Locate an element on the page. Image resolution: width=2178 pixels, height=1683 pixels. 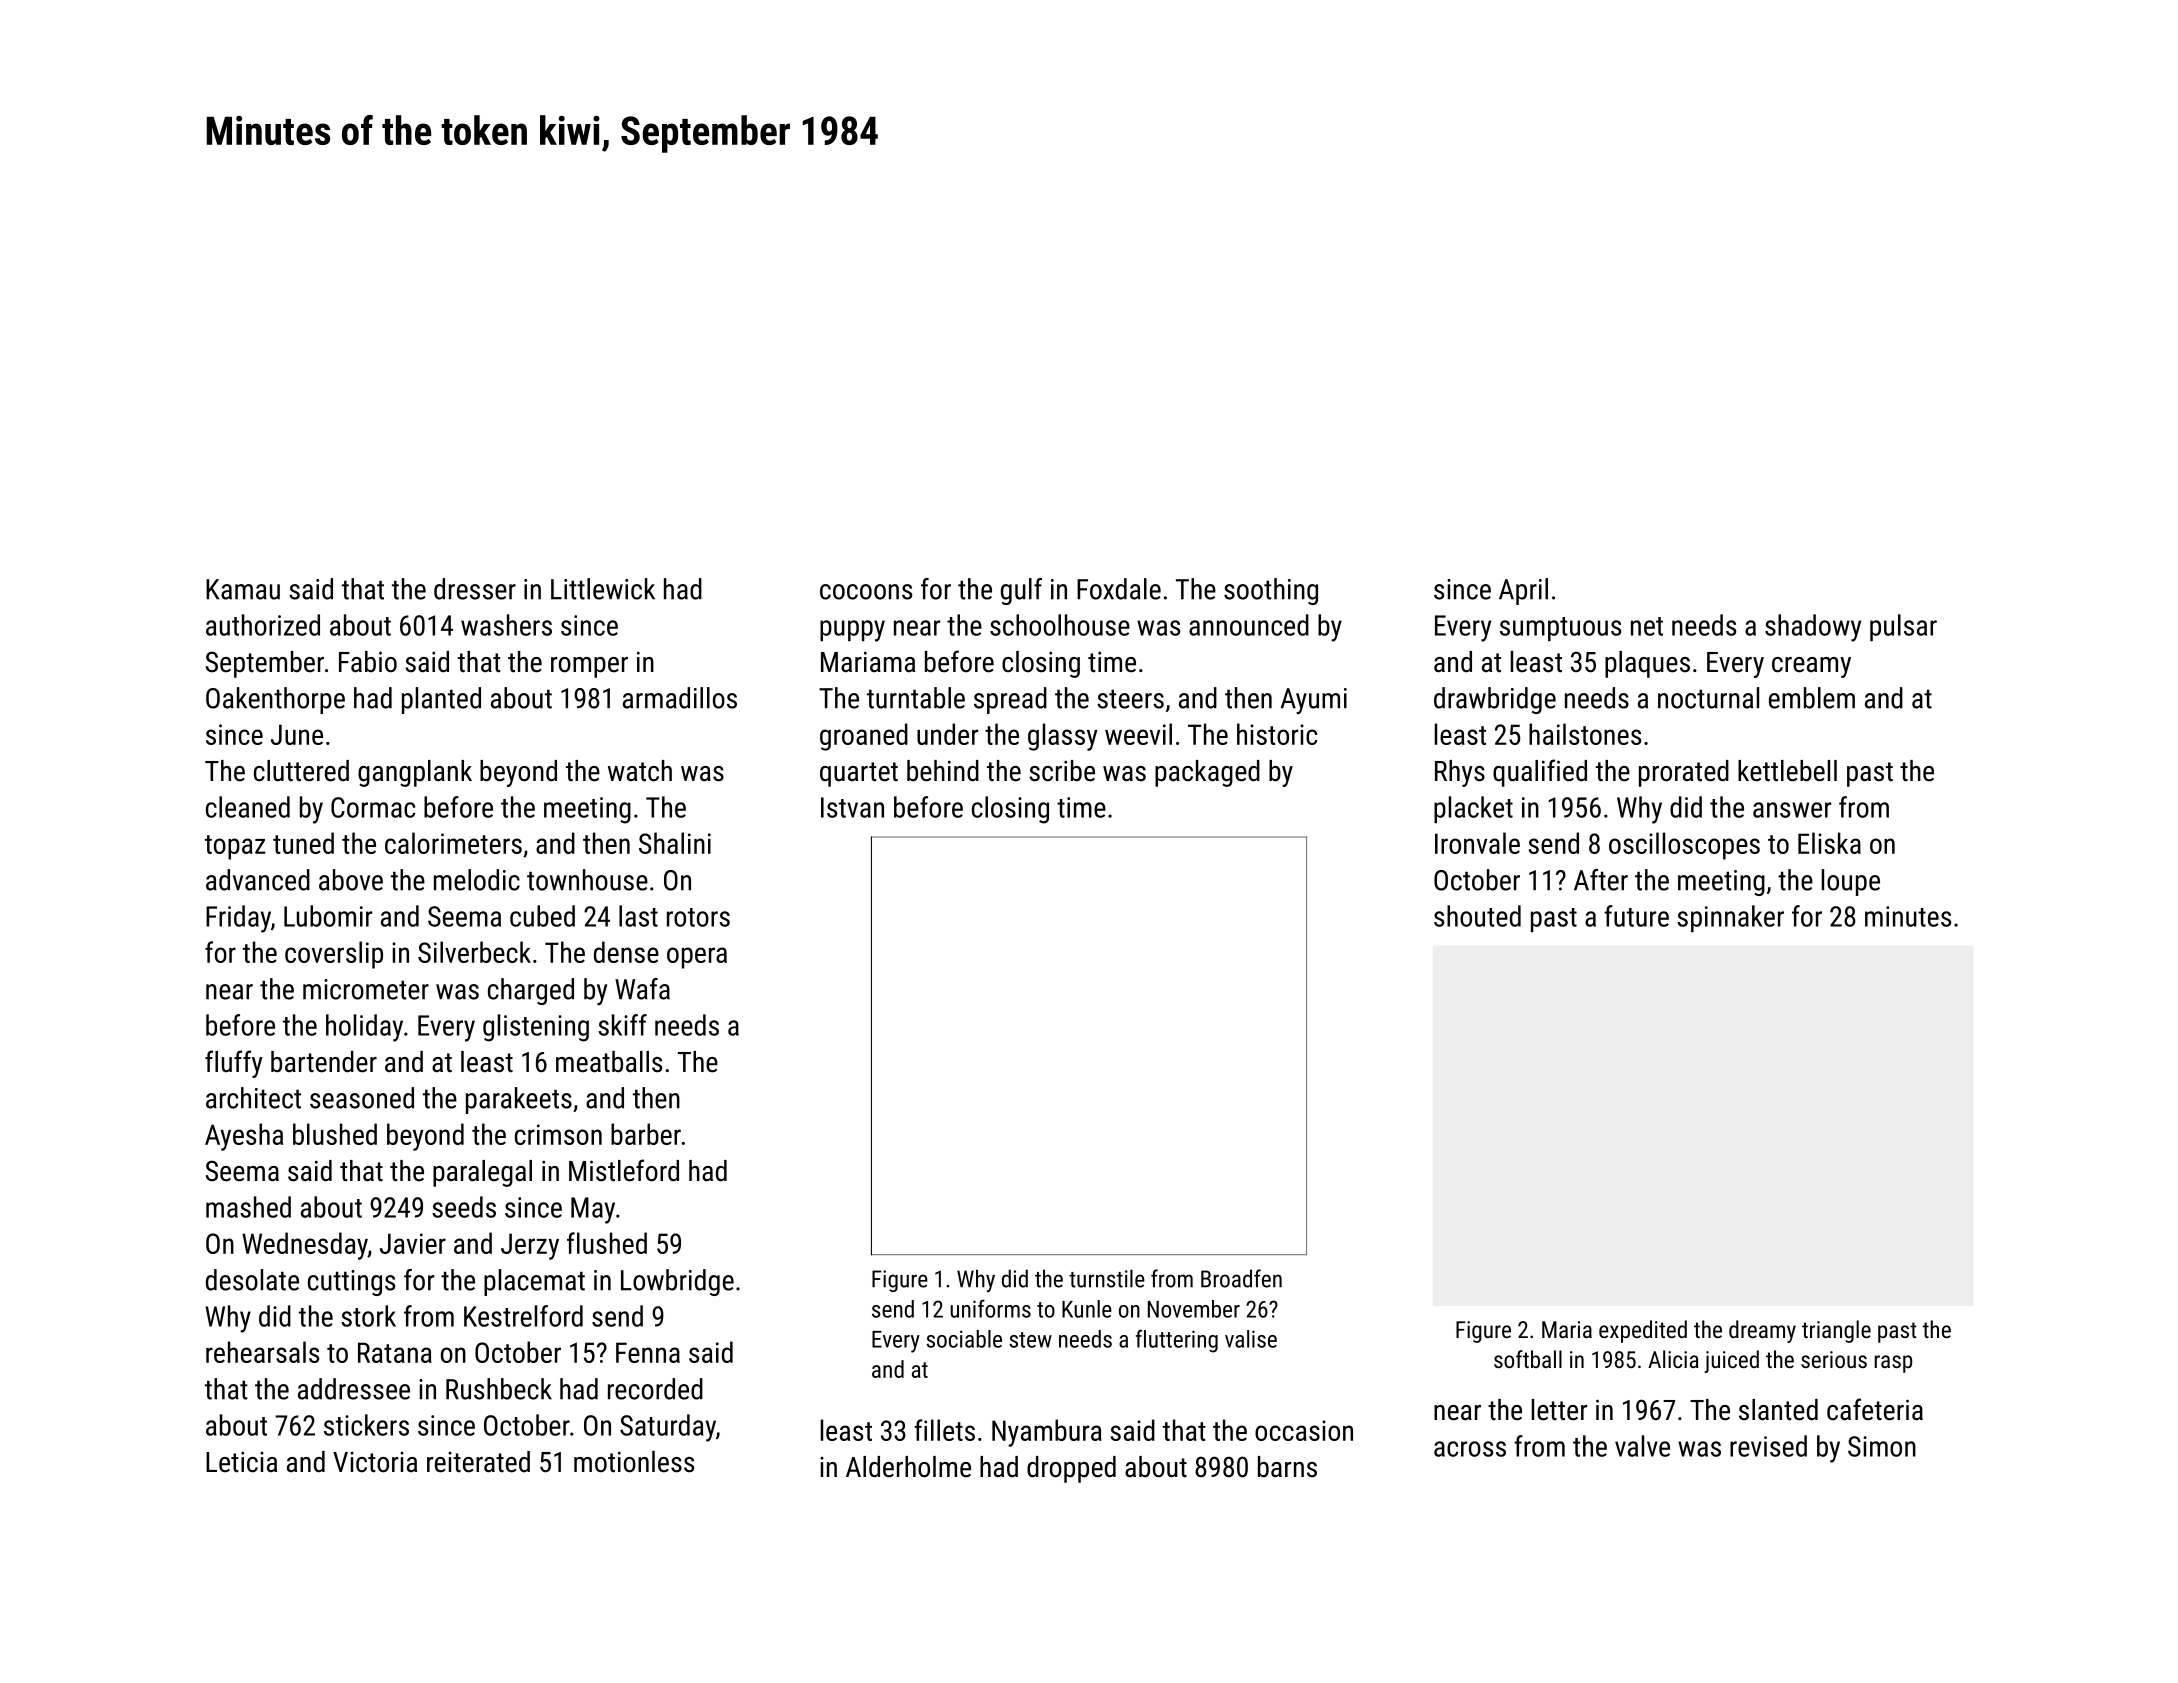
rotors is located at coordinates (698, 917).
